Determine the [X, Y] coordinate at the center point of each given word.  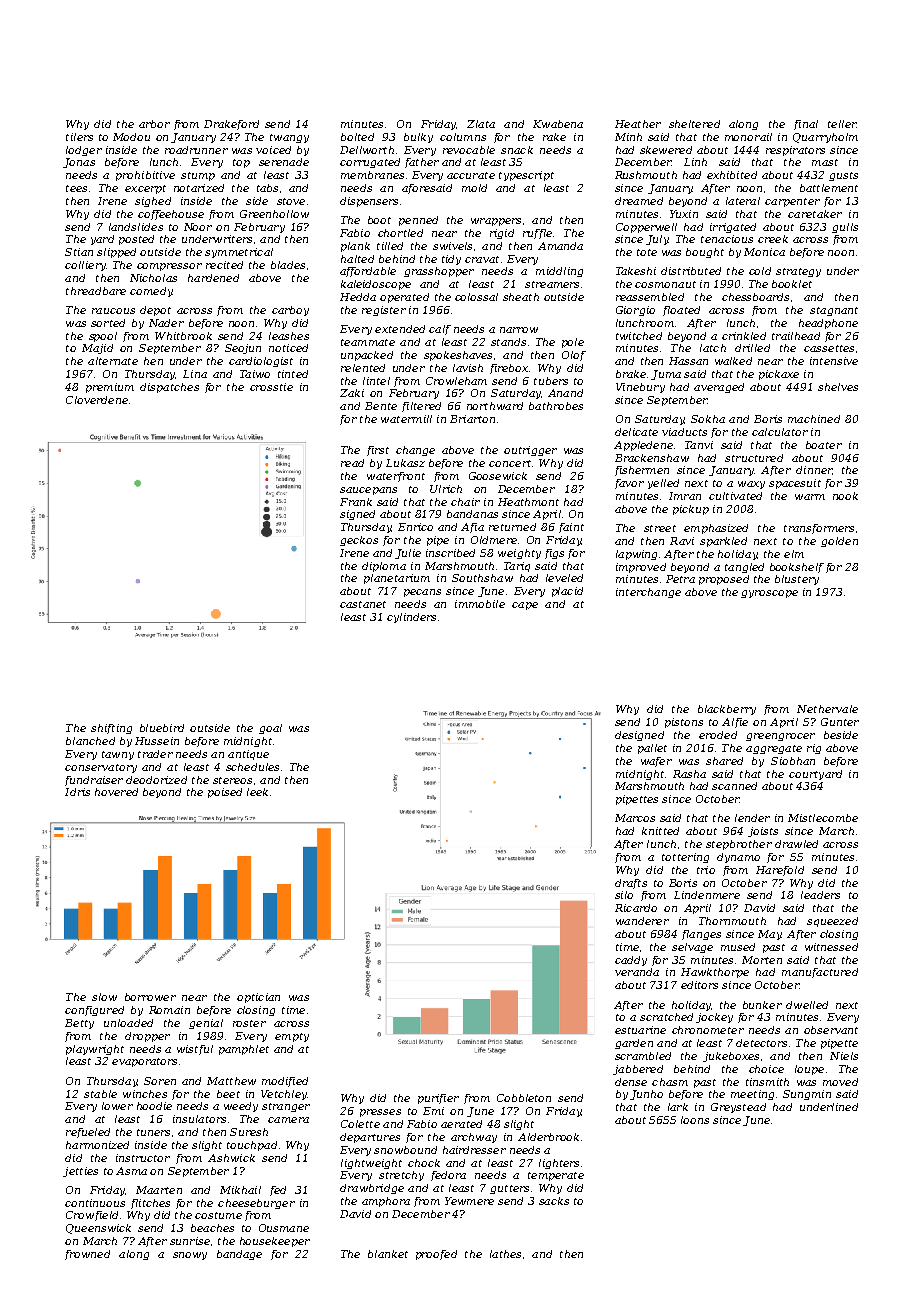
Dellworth [367, 150]
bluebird [162, 728]
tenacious [727, 239]
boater [824, 445]
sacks [554, 1201]
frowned [87, 1255]
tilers [79, 137]
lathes [505, 1254]
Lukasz [405, 463]
